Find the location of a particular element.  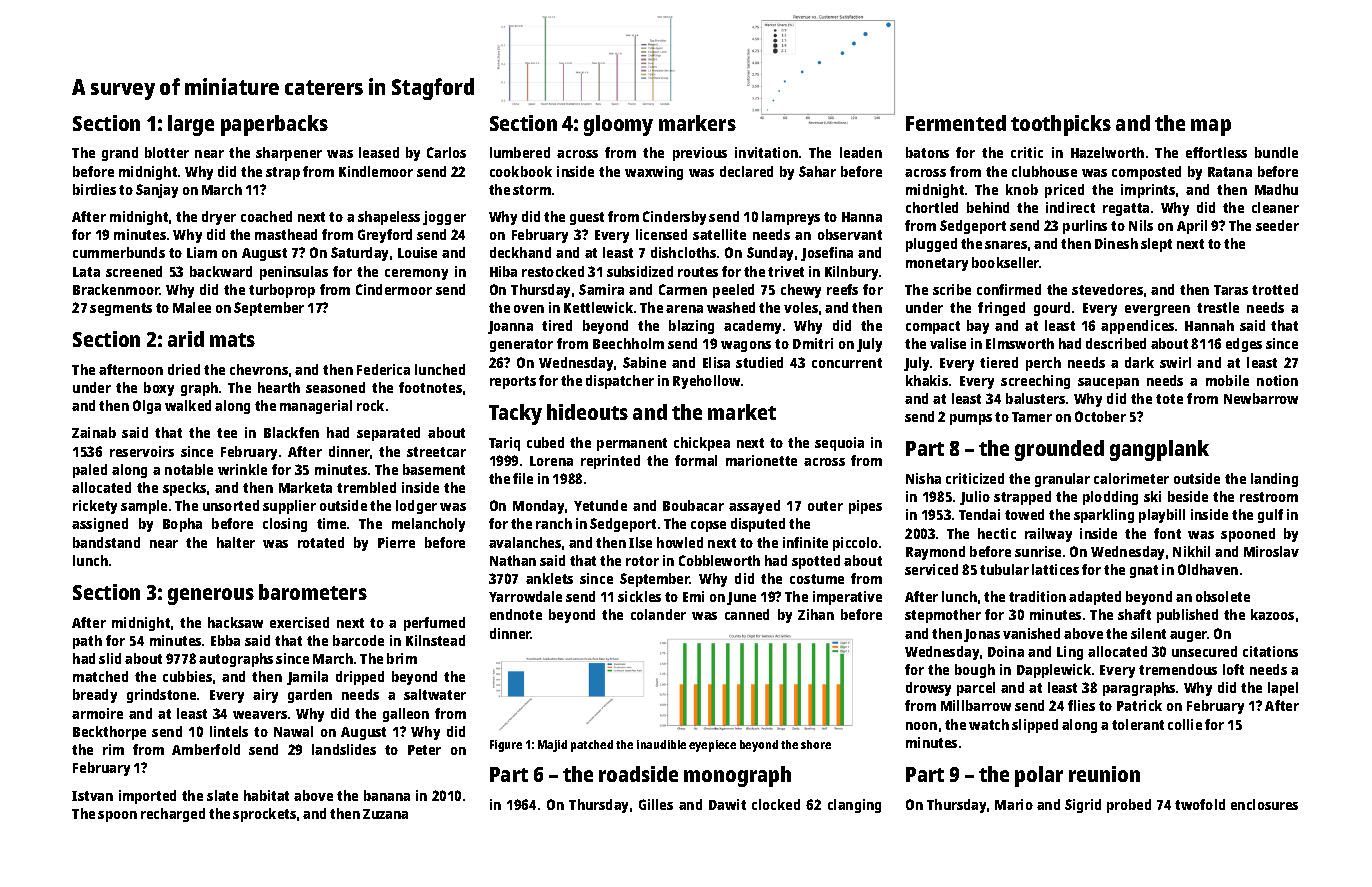

Istvan is located at coordinates (92, 796).
